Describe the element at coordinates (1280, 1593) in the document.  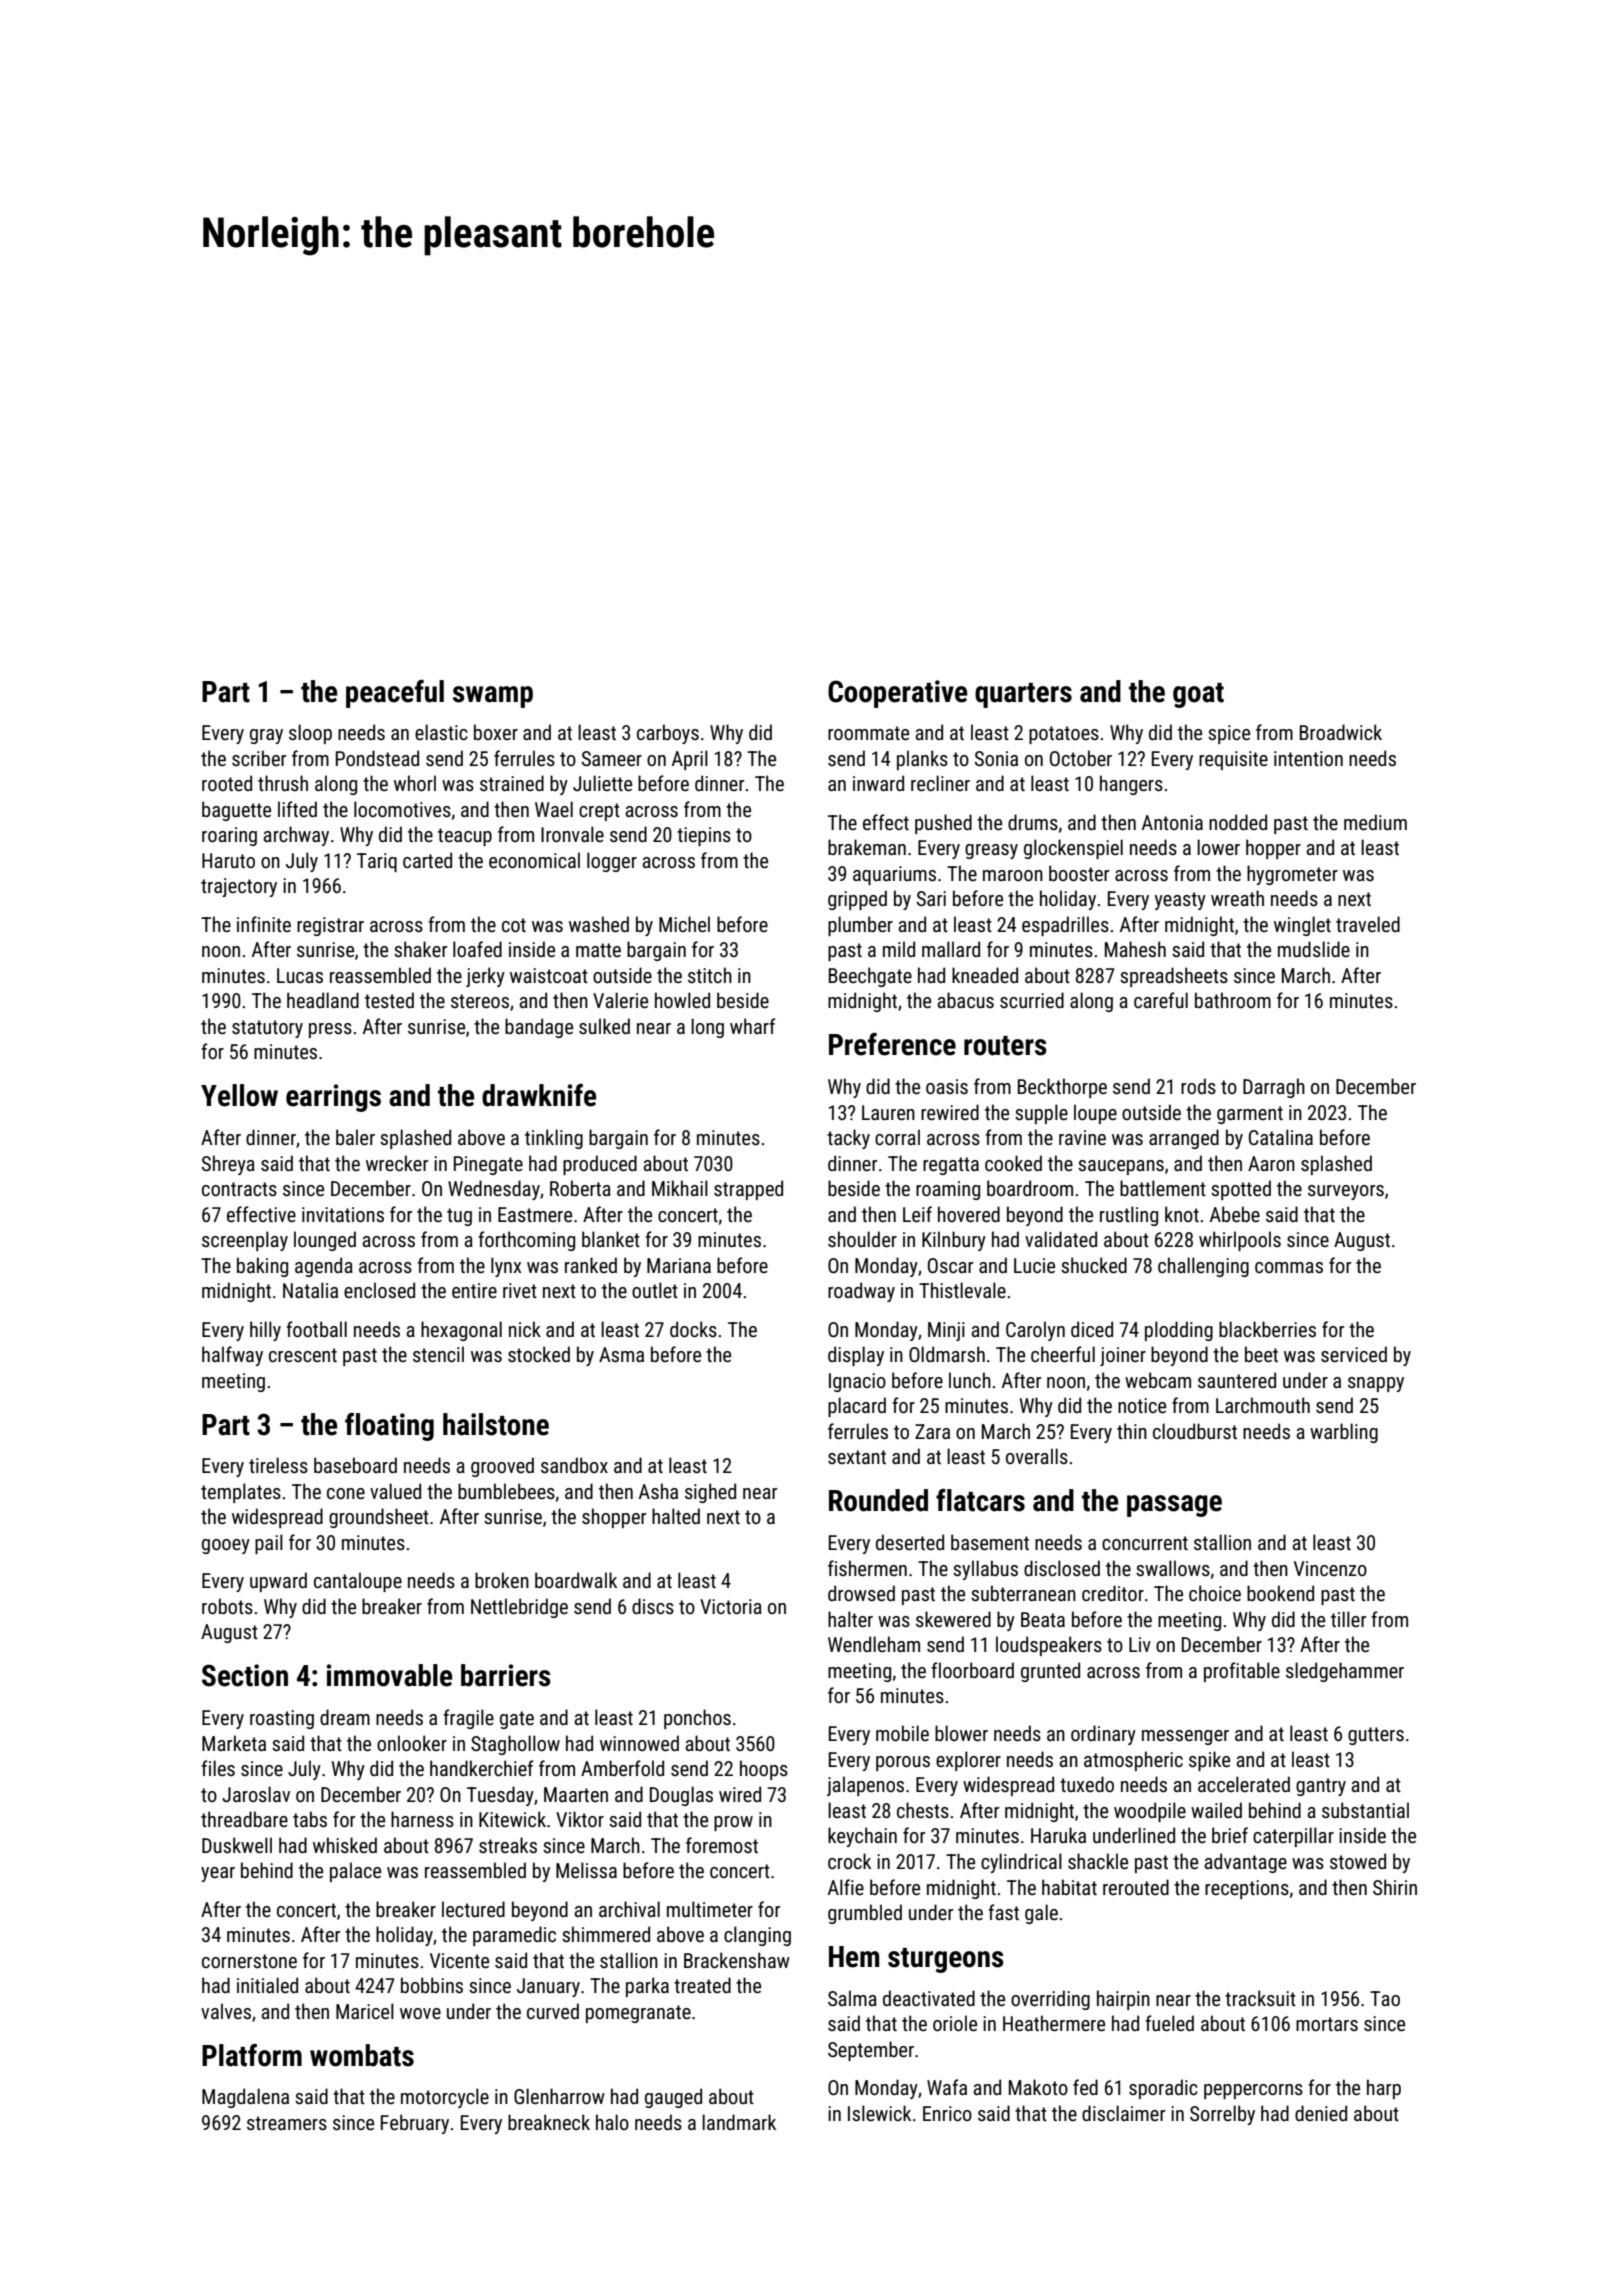
I see `bookend` at that location.
